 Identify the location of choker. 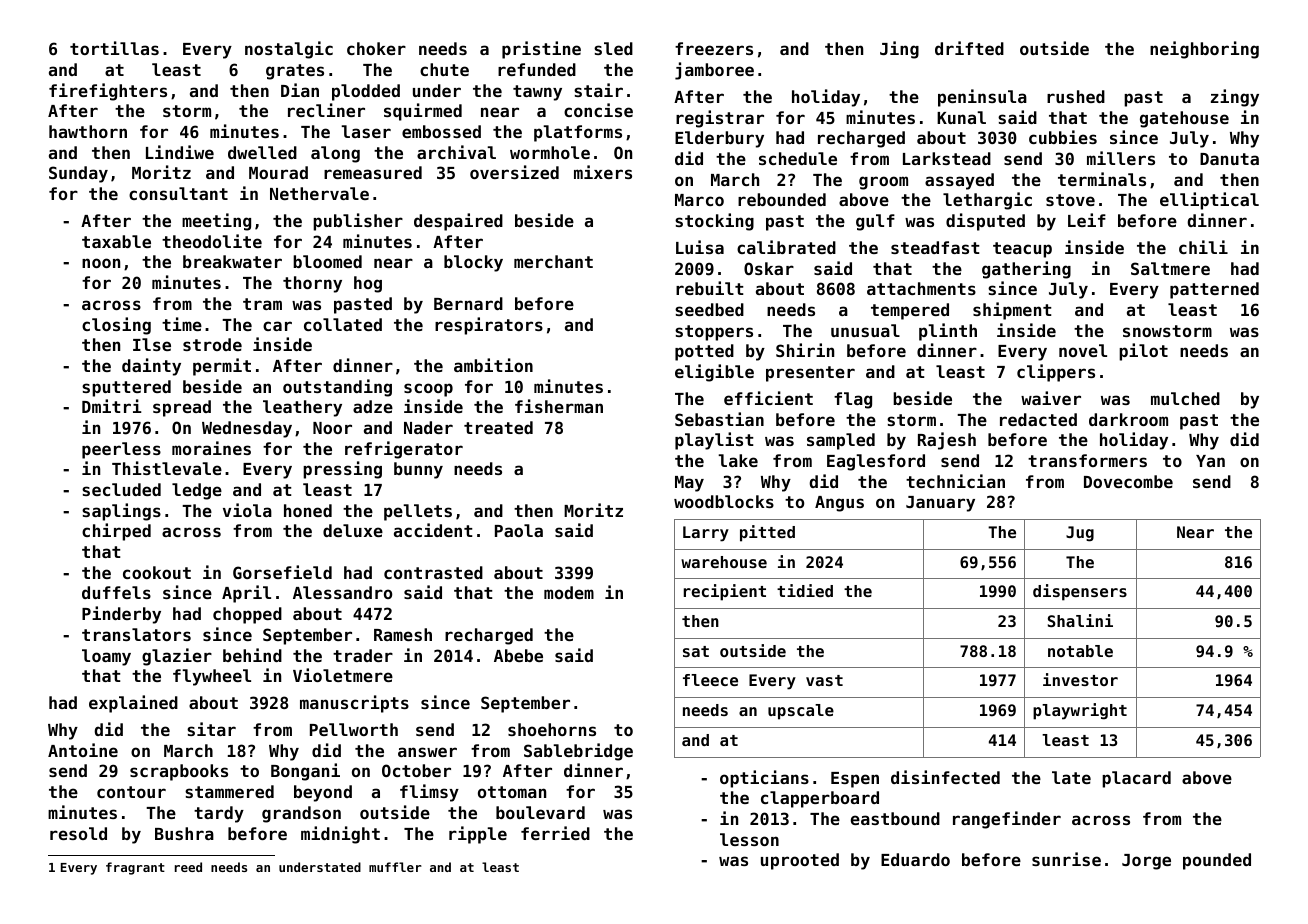
(376, 48).
